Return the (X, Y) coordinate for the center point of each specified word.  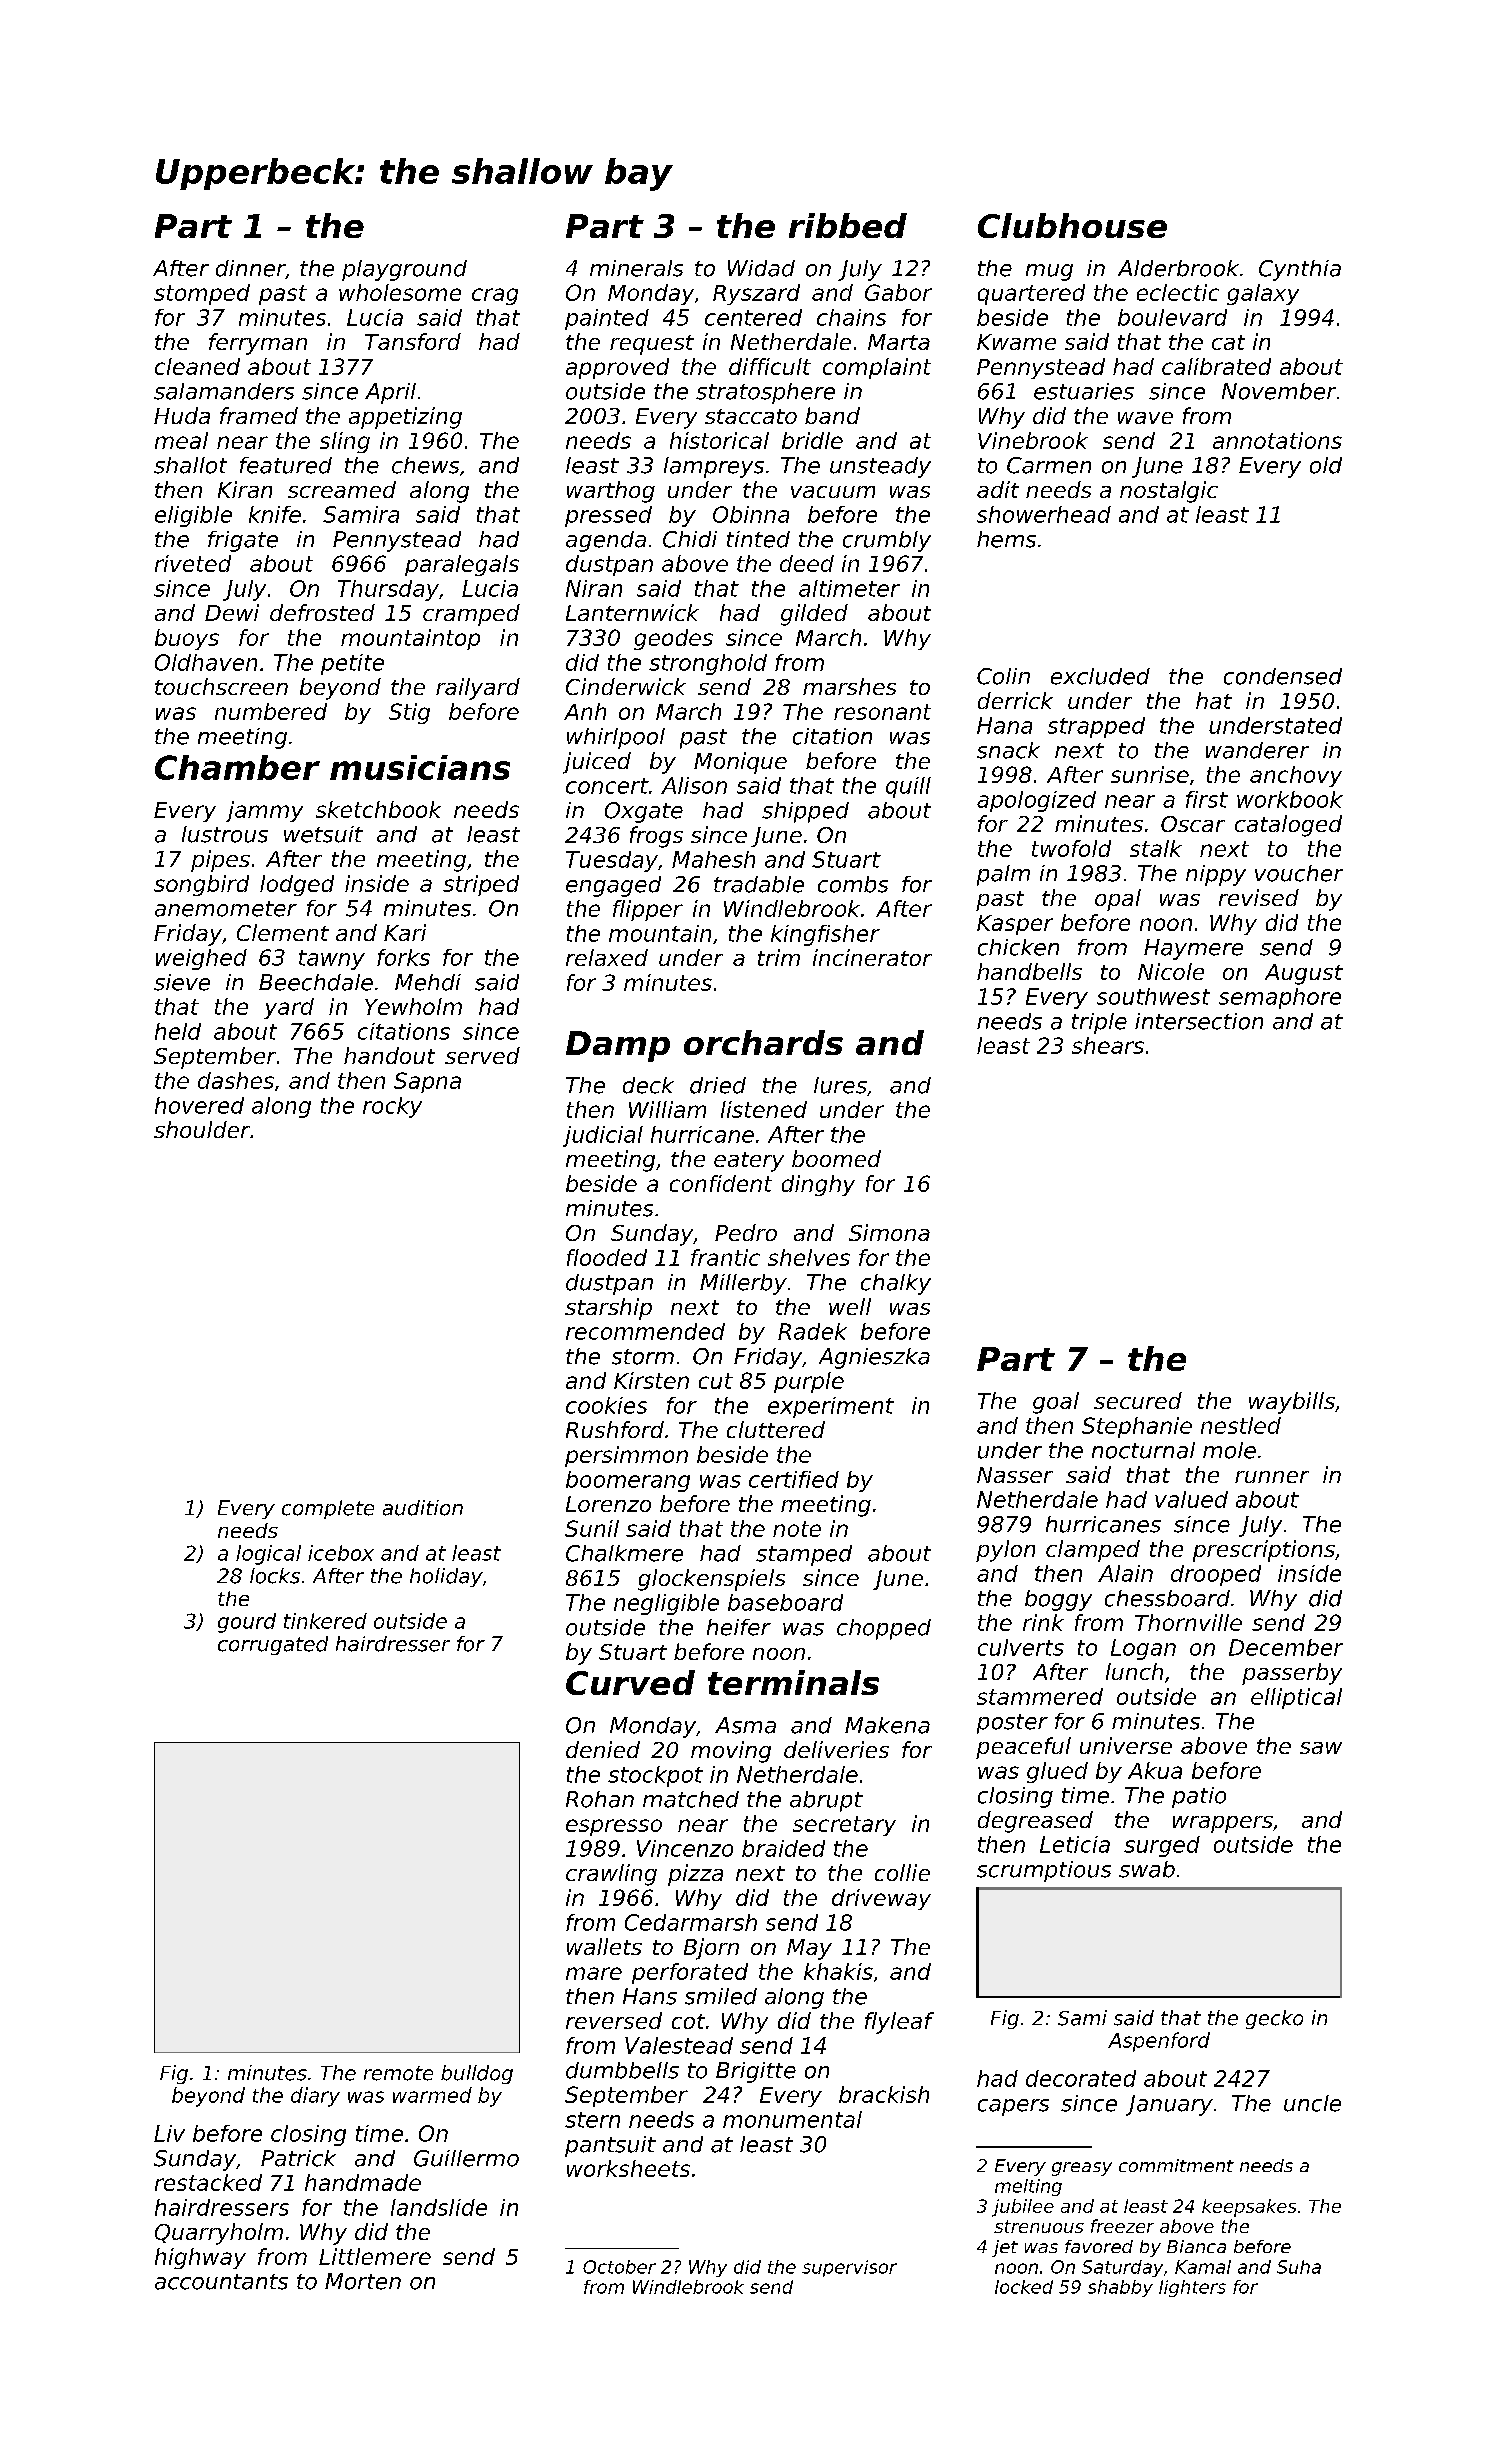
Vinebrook (1033, 440)
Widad (761, 268)
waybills (1292, 1403)
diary (315, 2097)
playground (404, 270)
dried (718, 1085)
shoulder (202, 1129)
